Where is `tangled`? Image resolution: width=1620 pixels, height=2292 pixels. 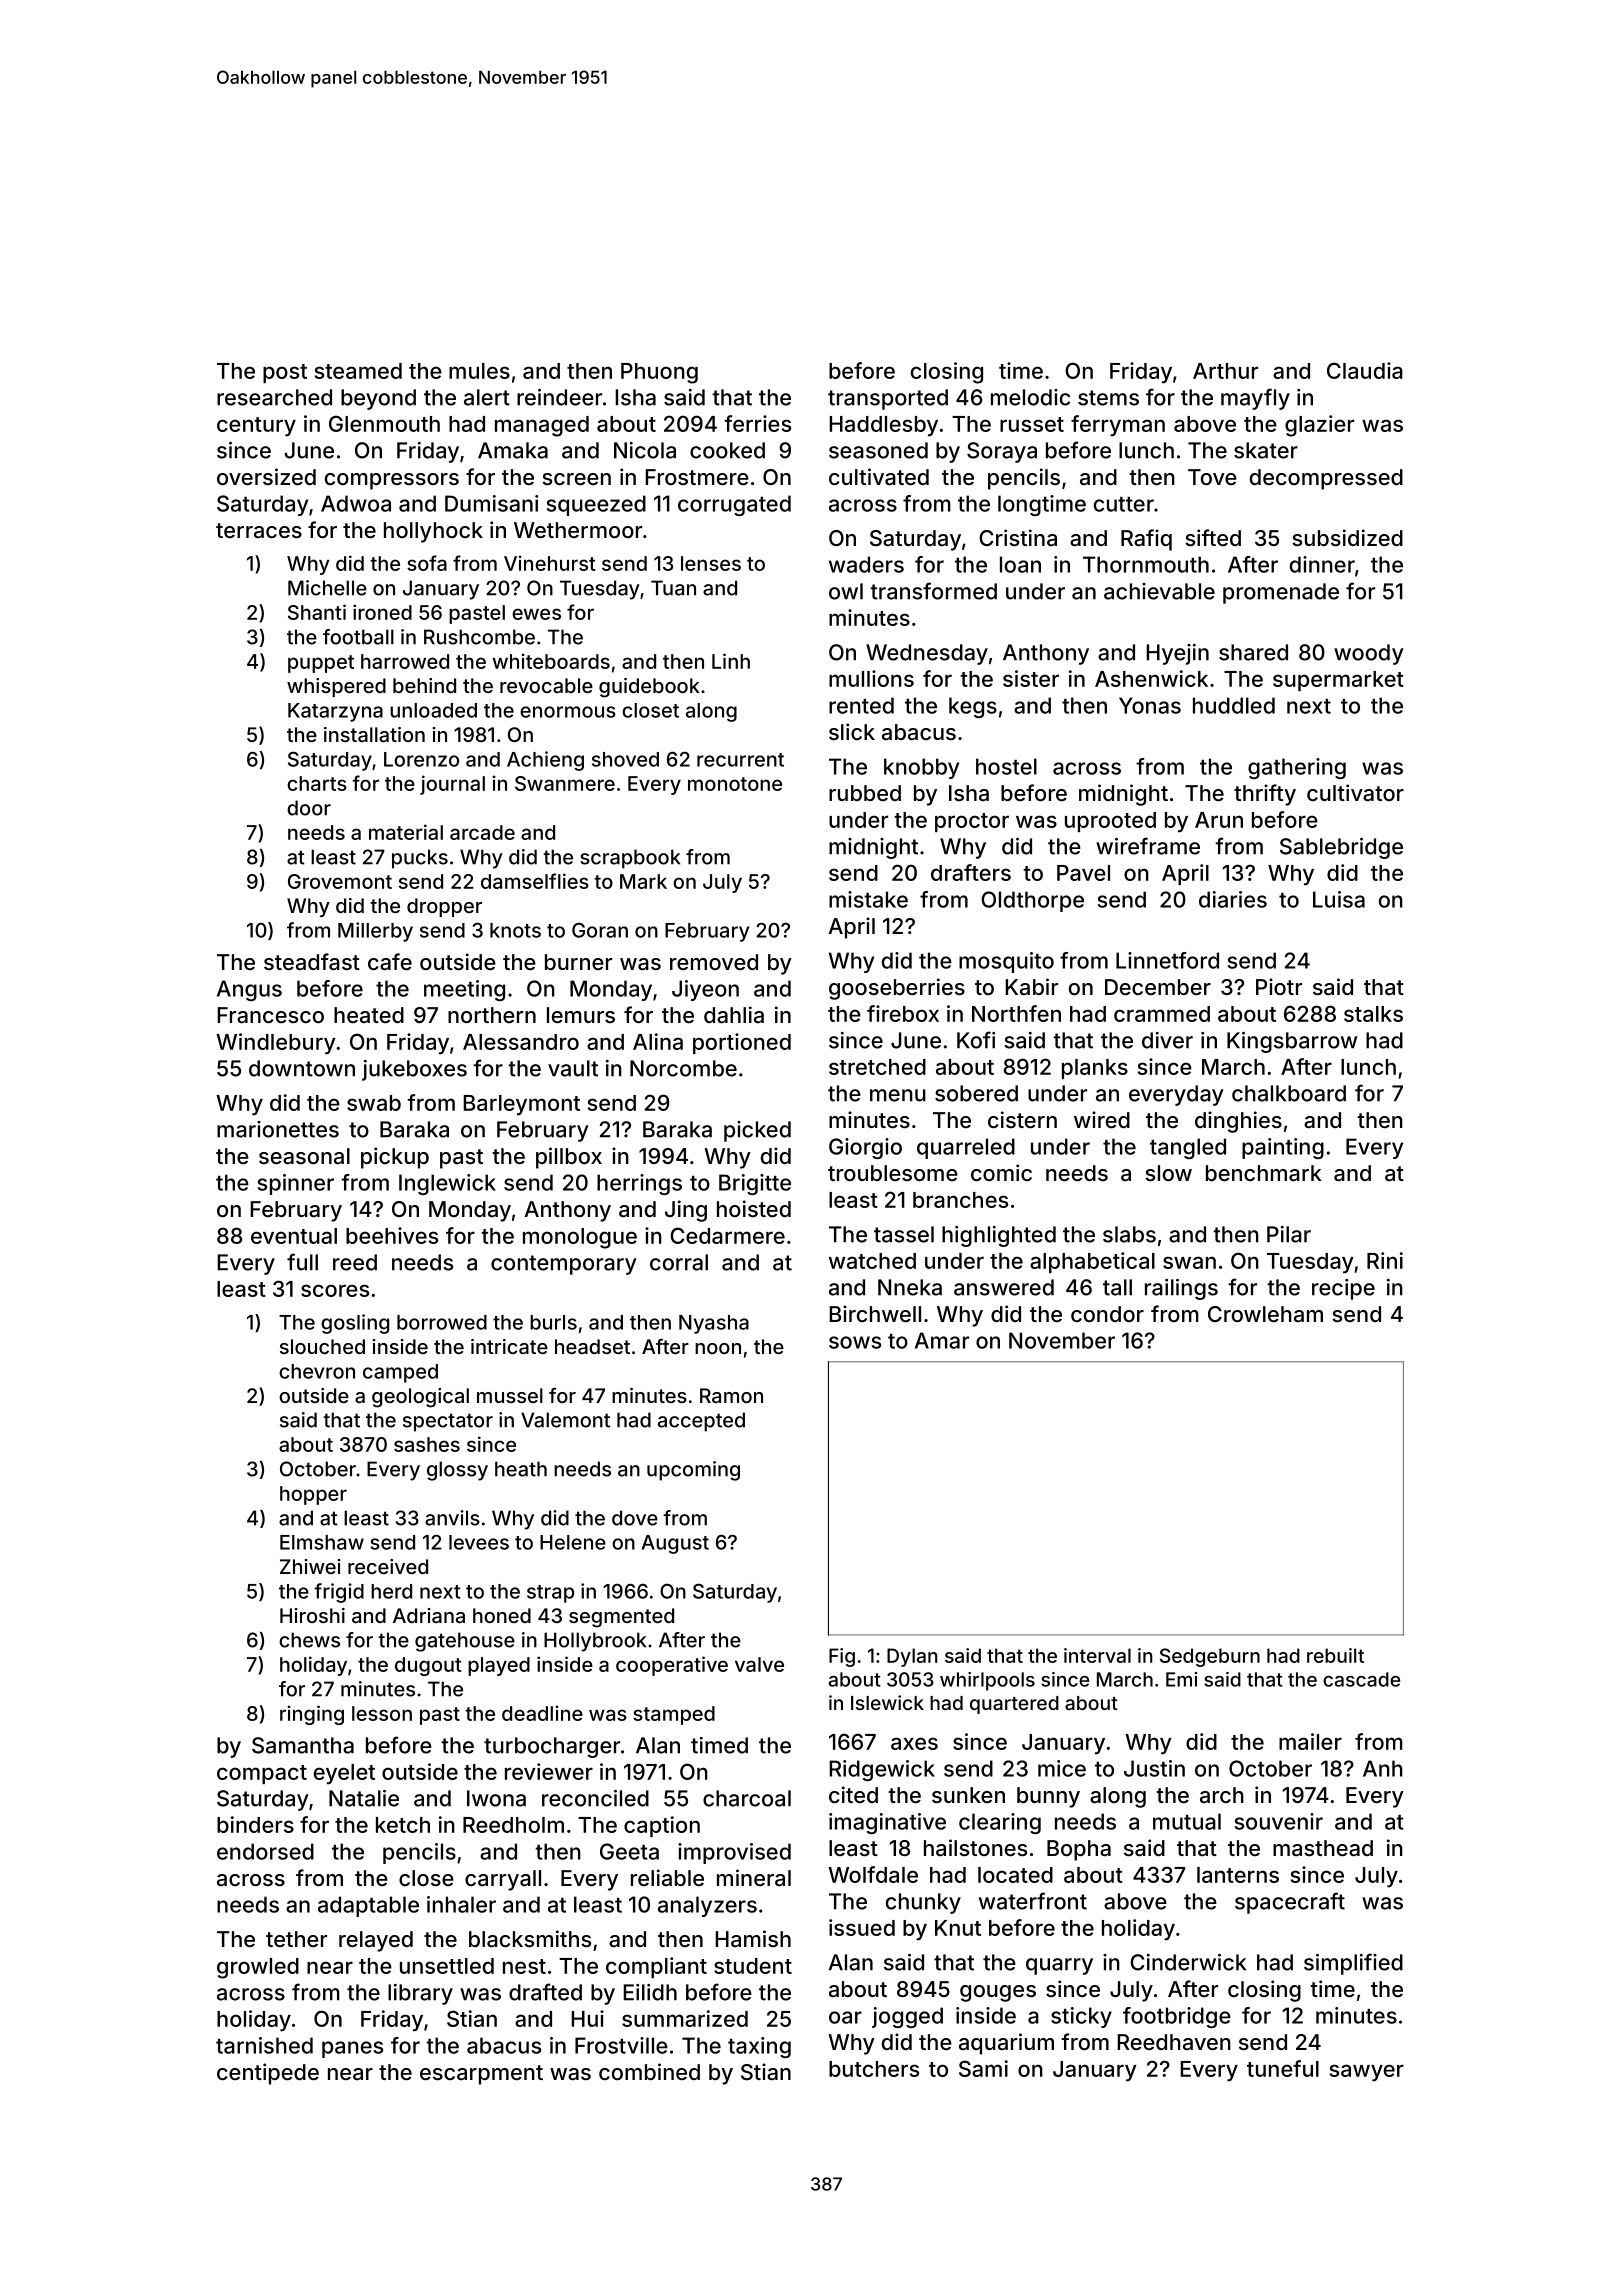
tangled is located at coordinates (1188, 1148).
